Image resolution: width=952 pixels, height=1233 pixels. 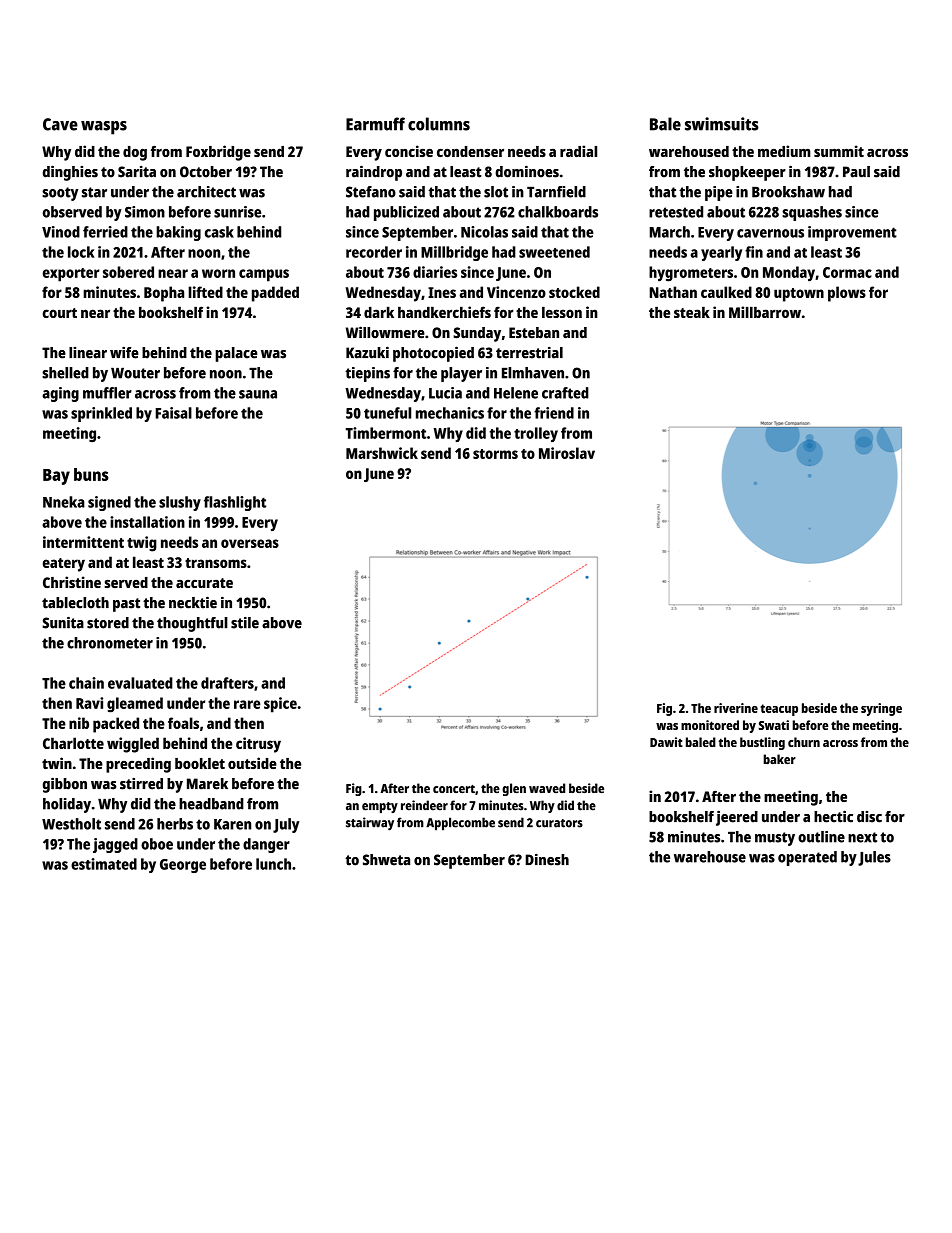 I want to click on lunch, so click(x=273, y=864).
